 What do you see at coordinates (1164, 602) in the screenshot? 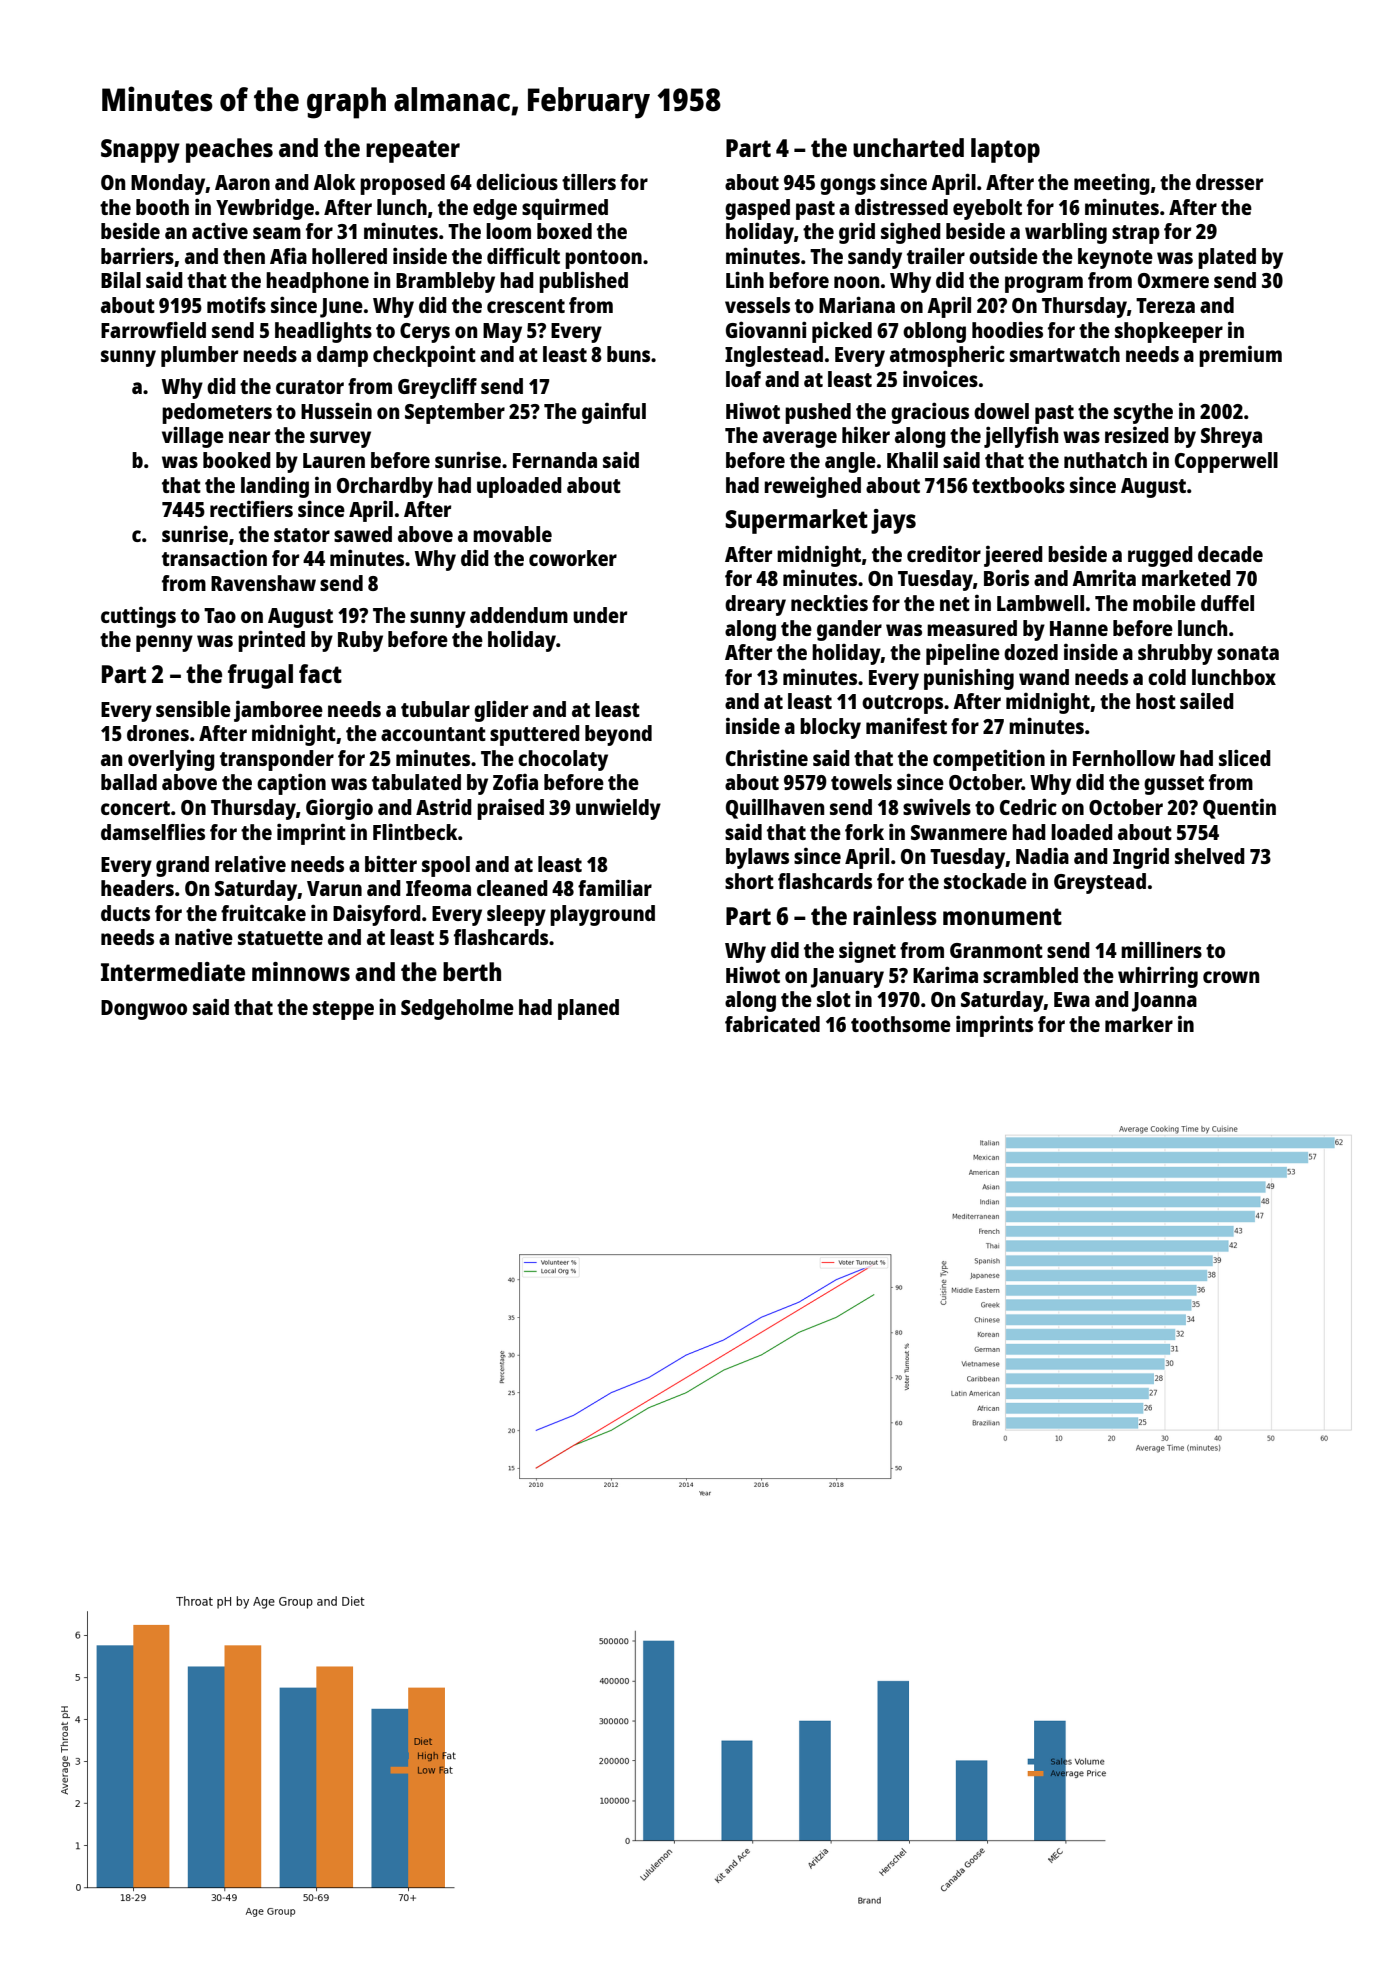
I see `mobile` at bounding box center [1164, 602].
